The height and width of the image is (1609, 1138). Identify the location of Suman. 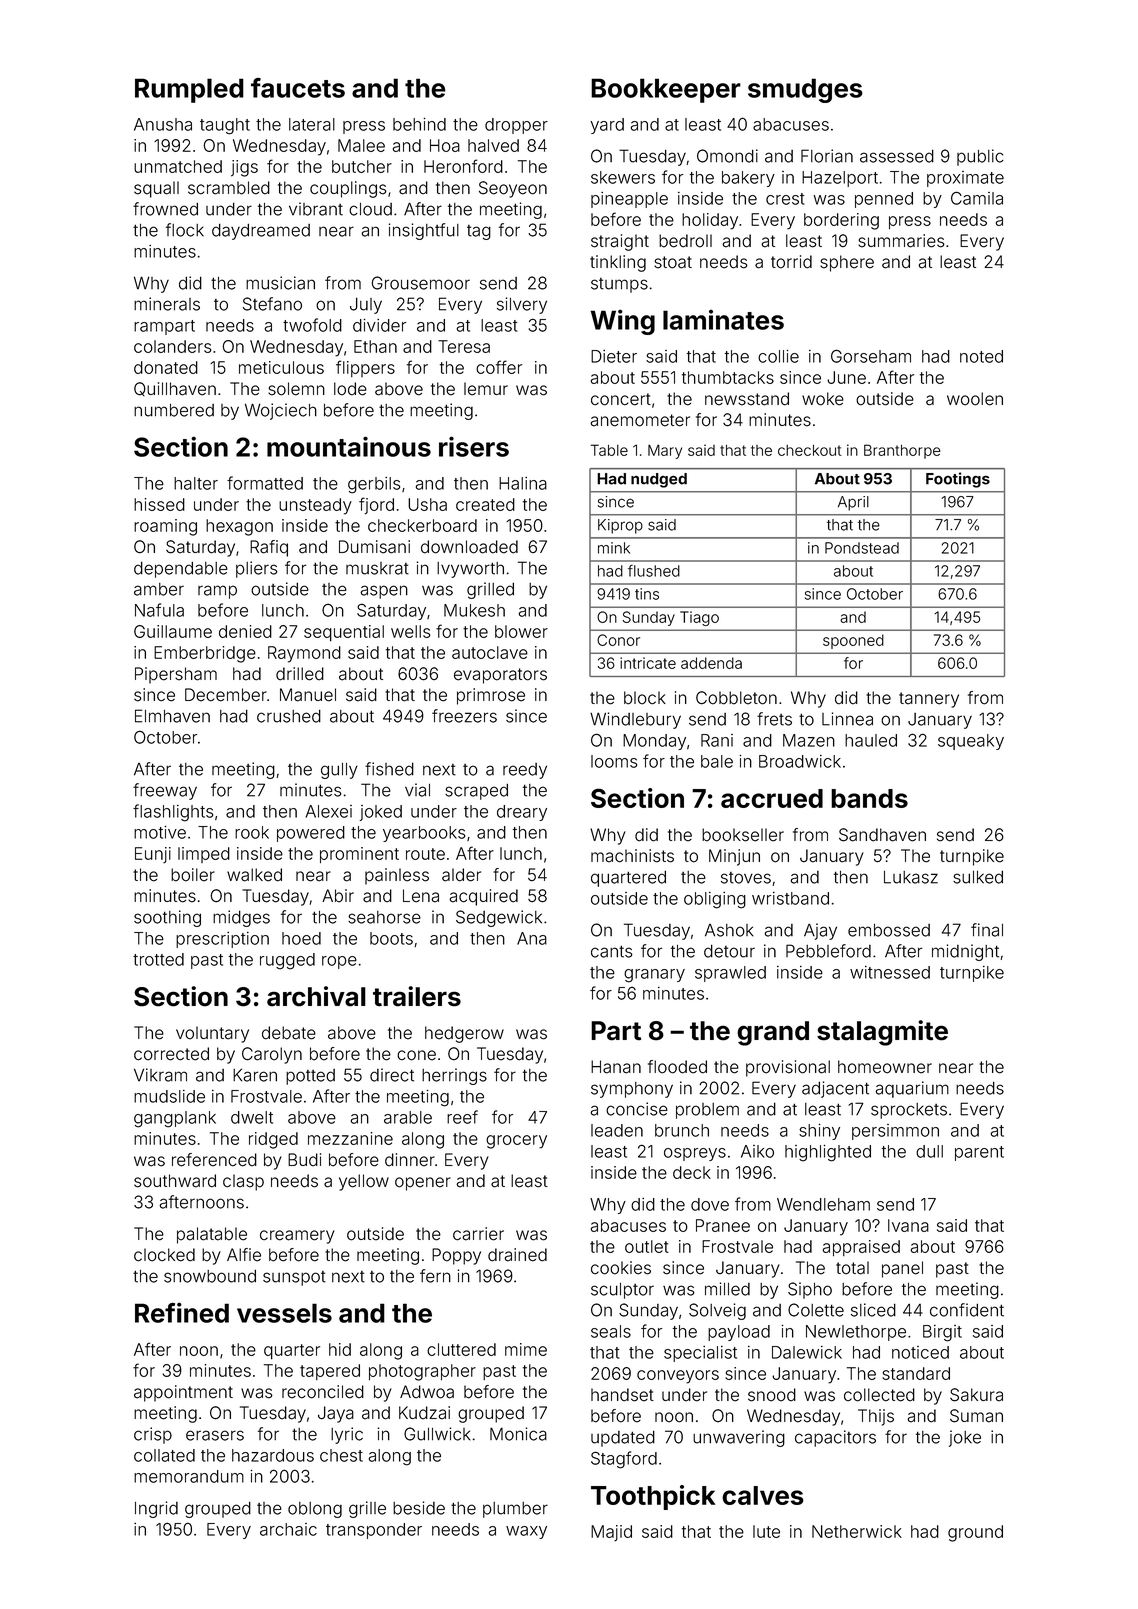
(976, 1416).
